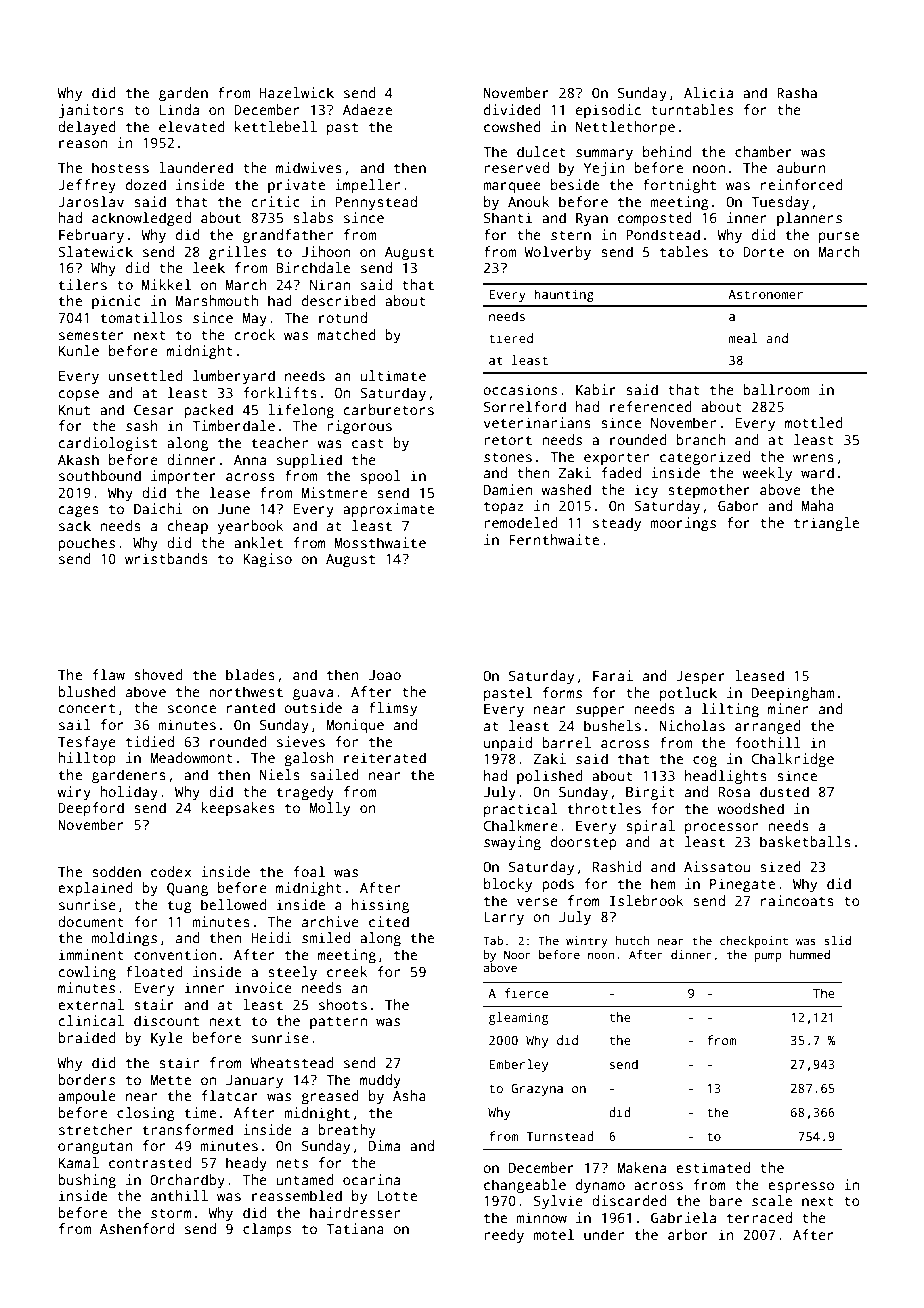 This document has height=1308, width=924. What do you see at coordinates (826, 524) in the document?
I see `triangle` at bounding box center [826, 524].
